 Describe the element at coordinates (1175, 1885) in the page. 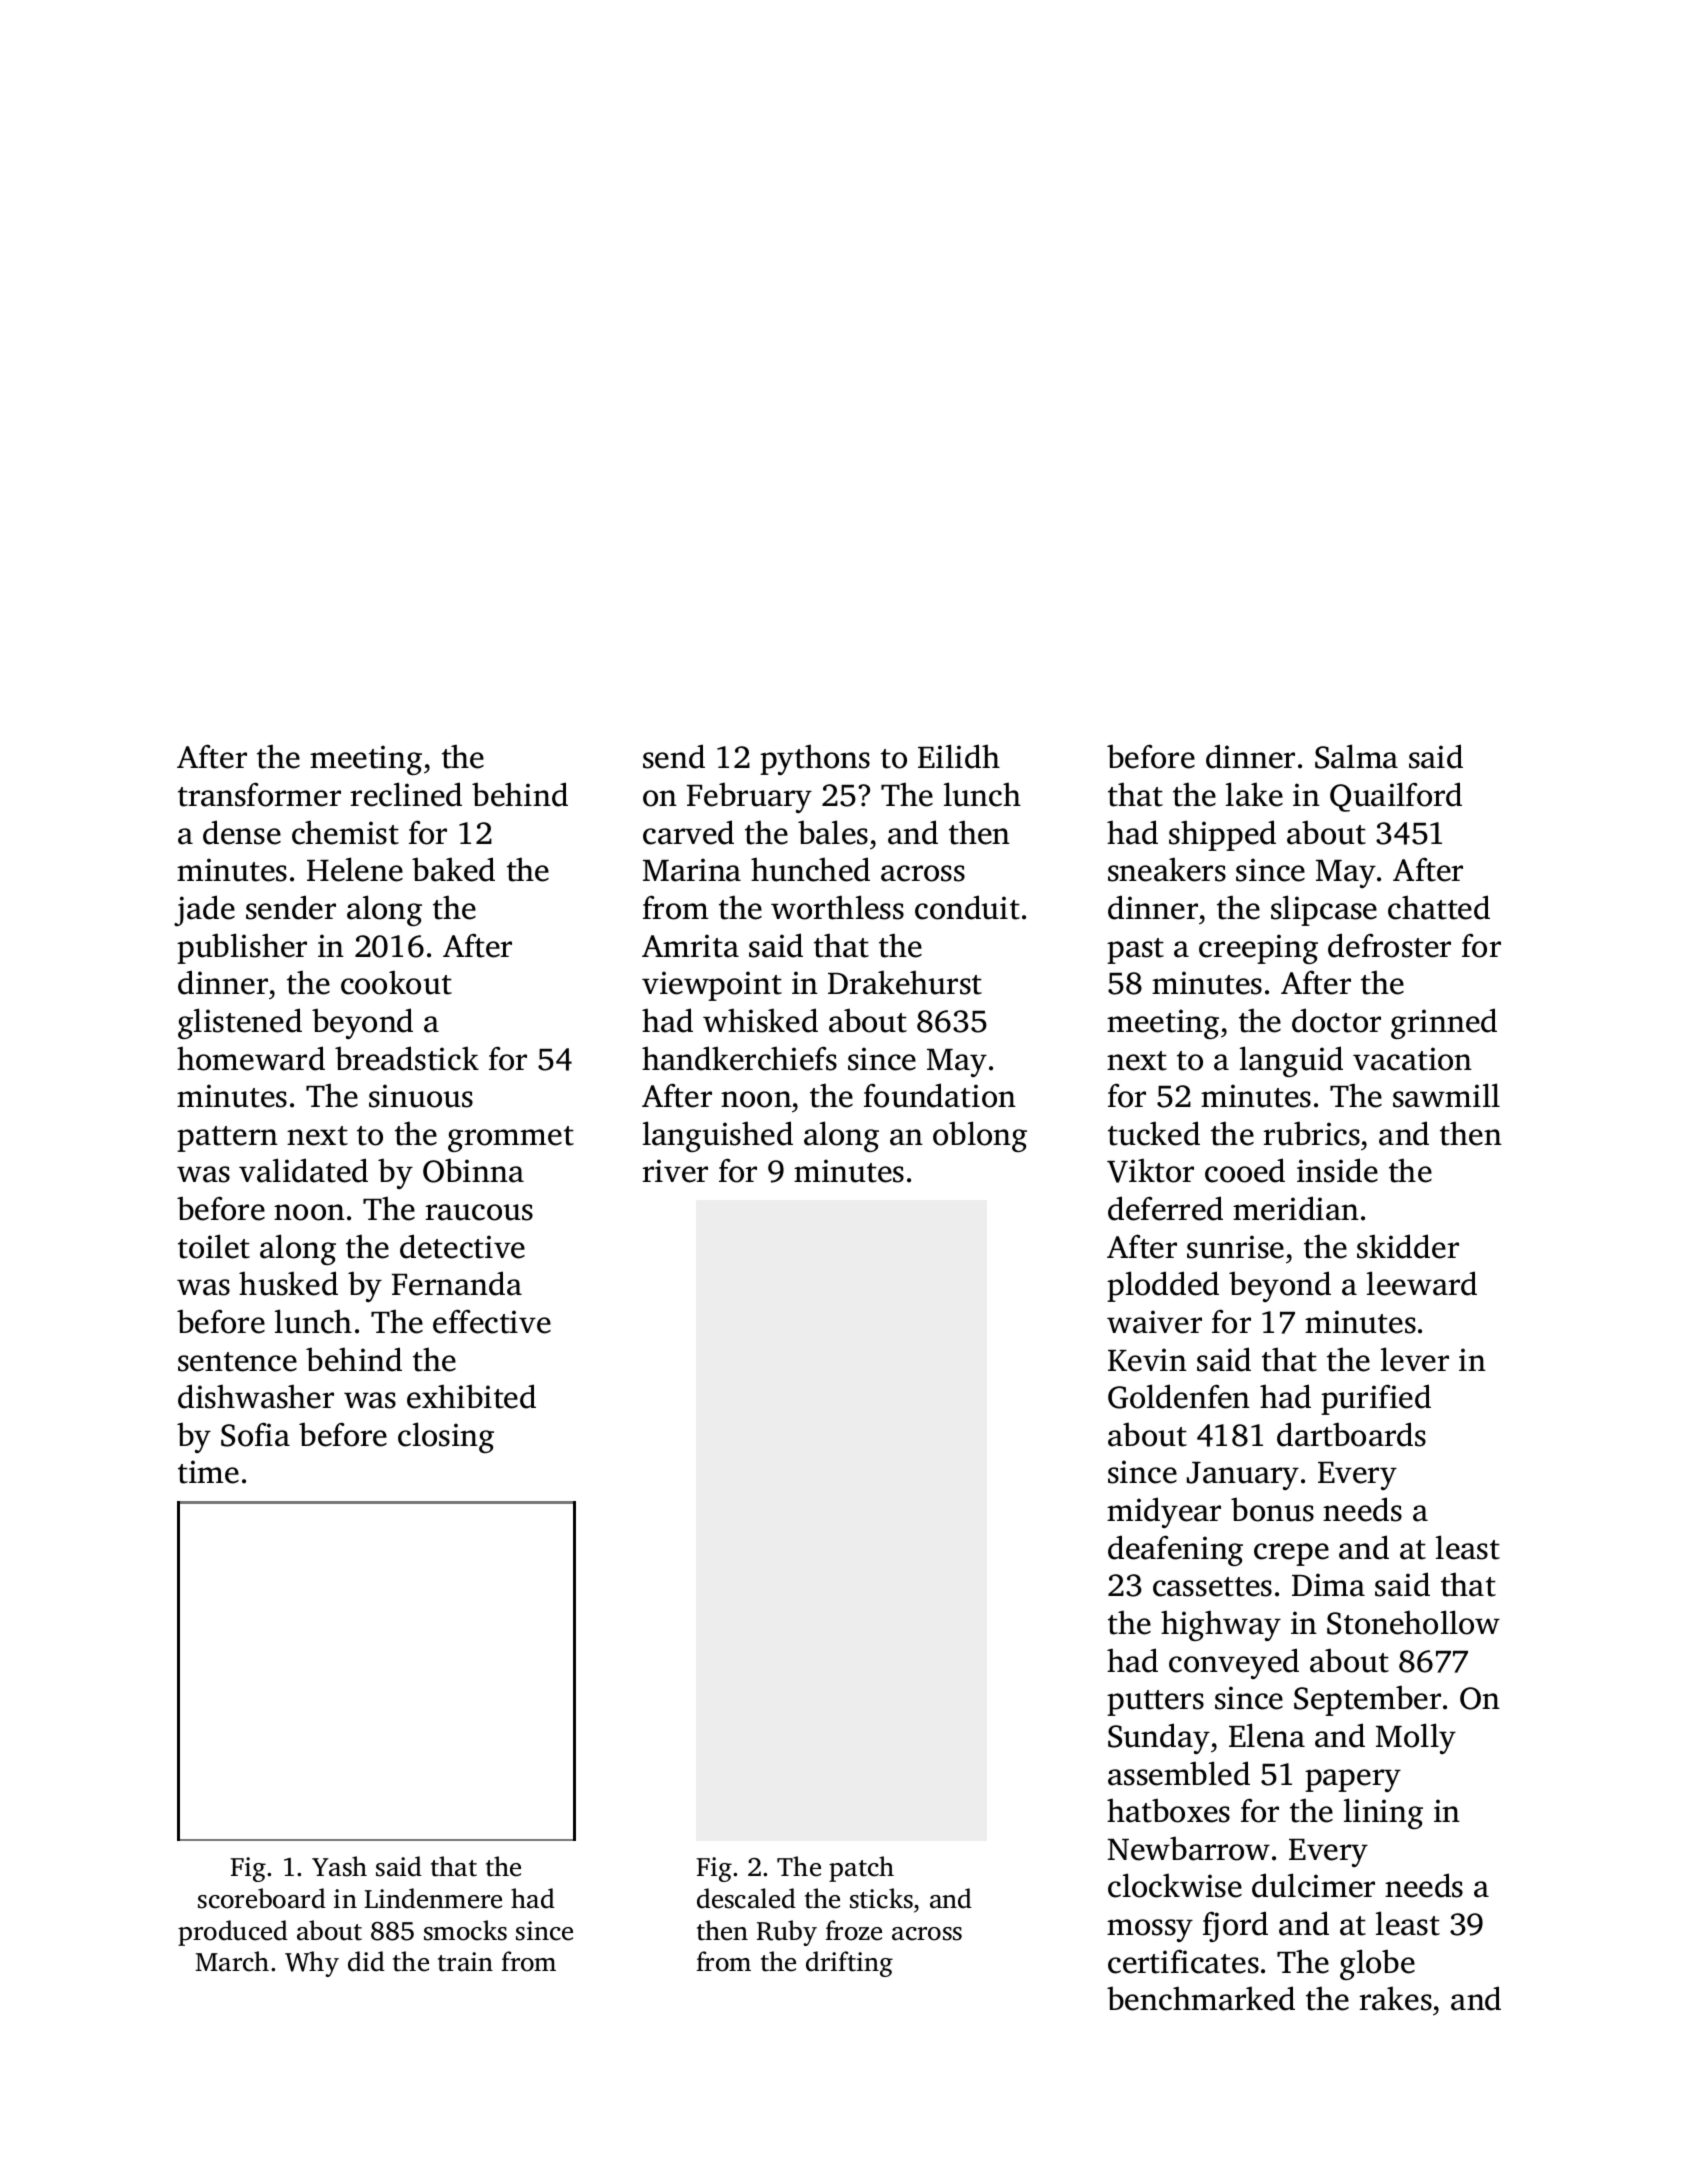

I see `clockwise` at that location.
